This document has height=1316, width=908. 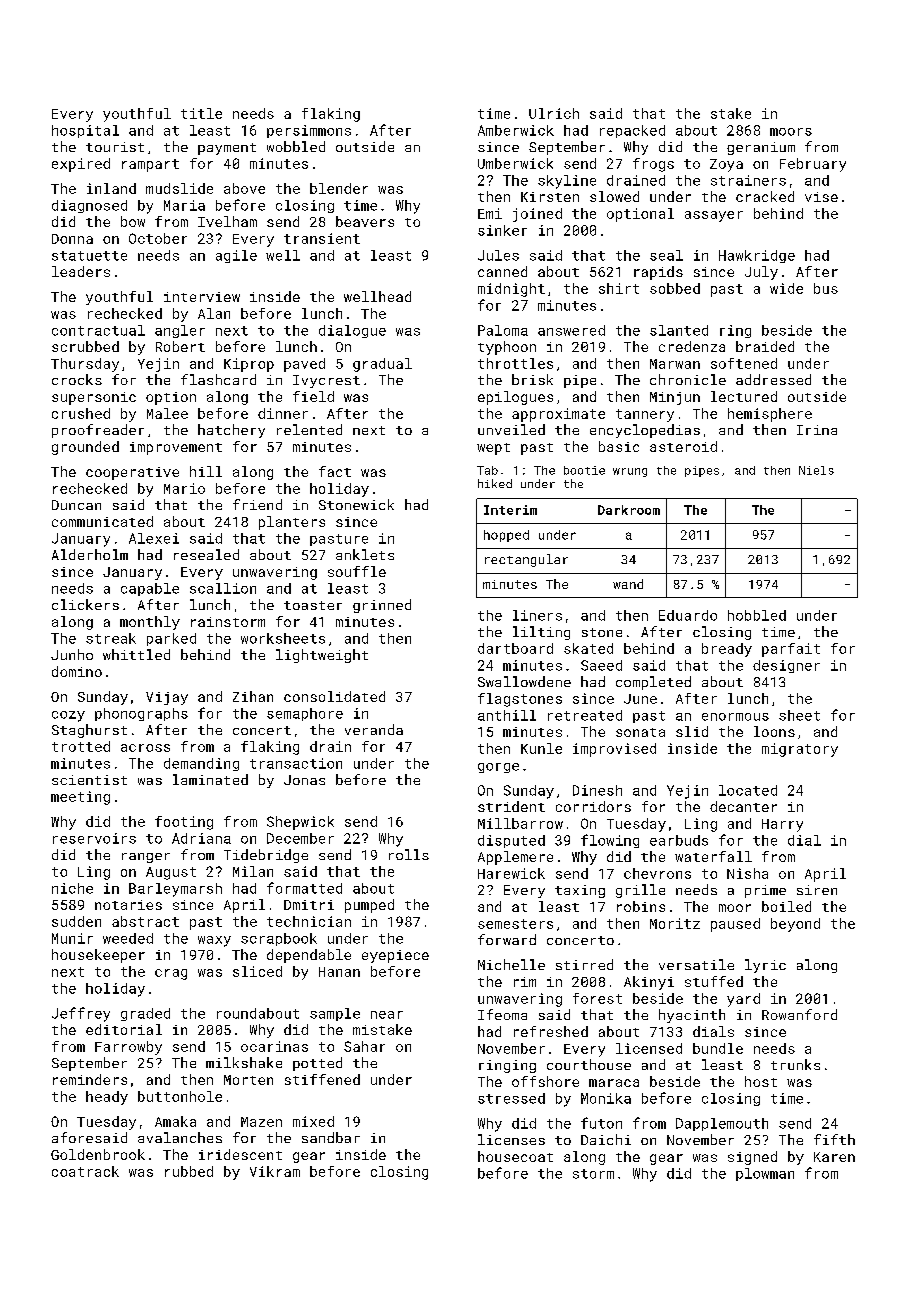 What do you see at coordinates (761, 1081) in the document?
I see `host` at bounding box center [761, 1081].
